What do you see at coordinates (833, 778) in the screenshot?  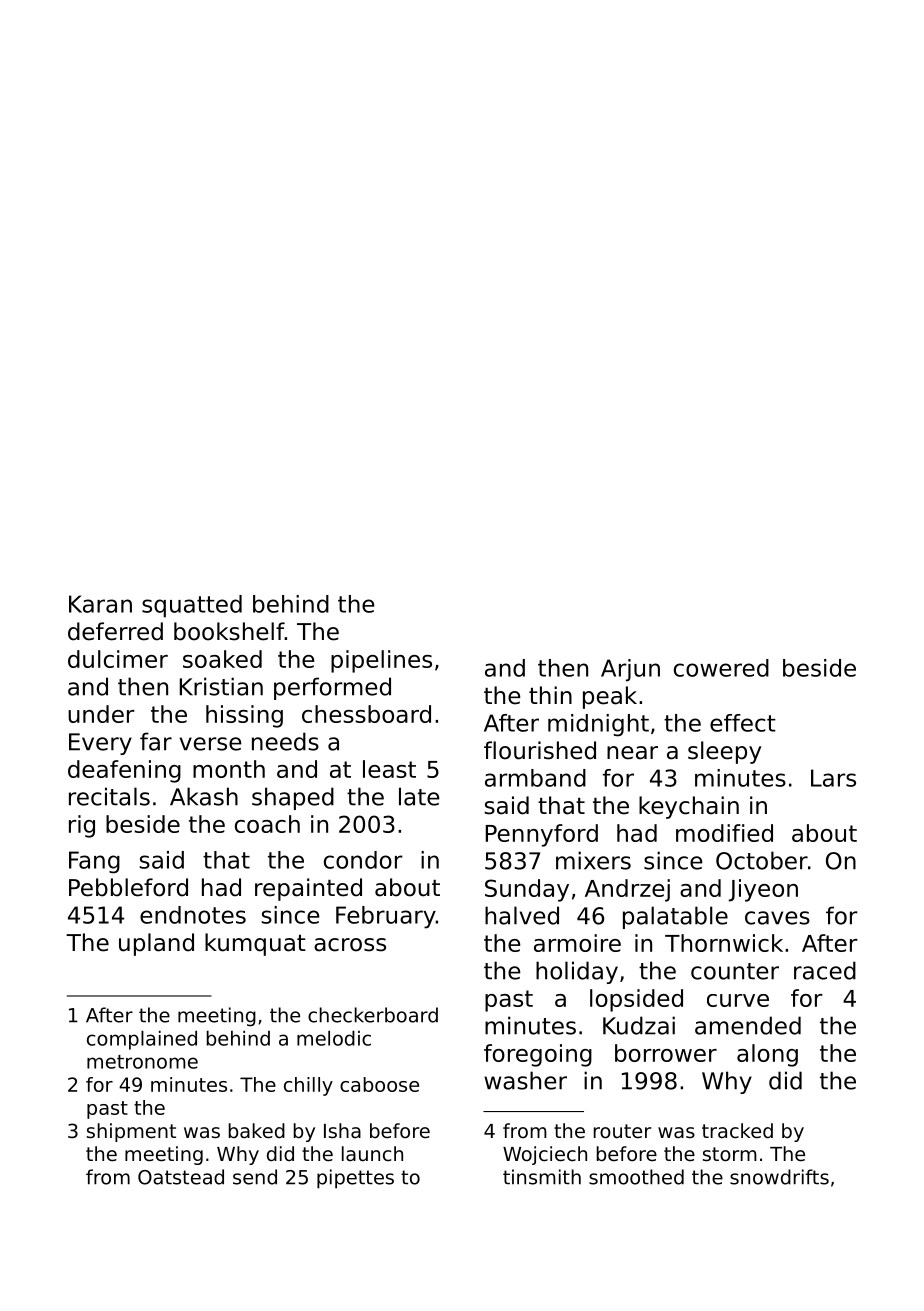 I see `Lars` at bounding box center [833, 778].
